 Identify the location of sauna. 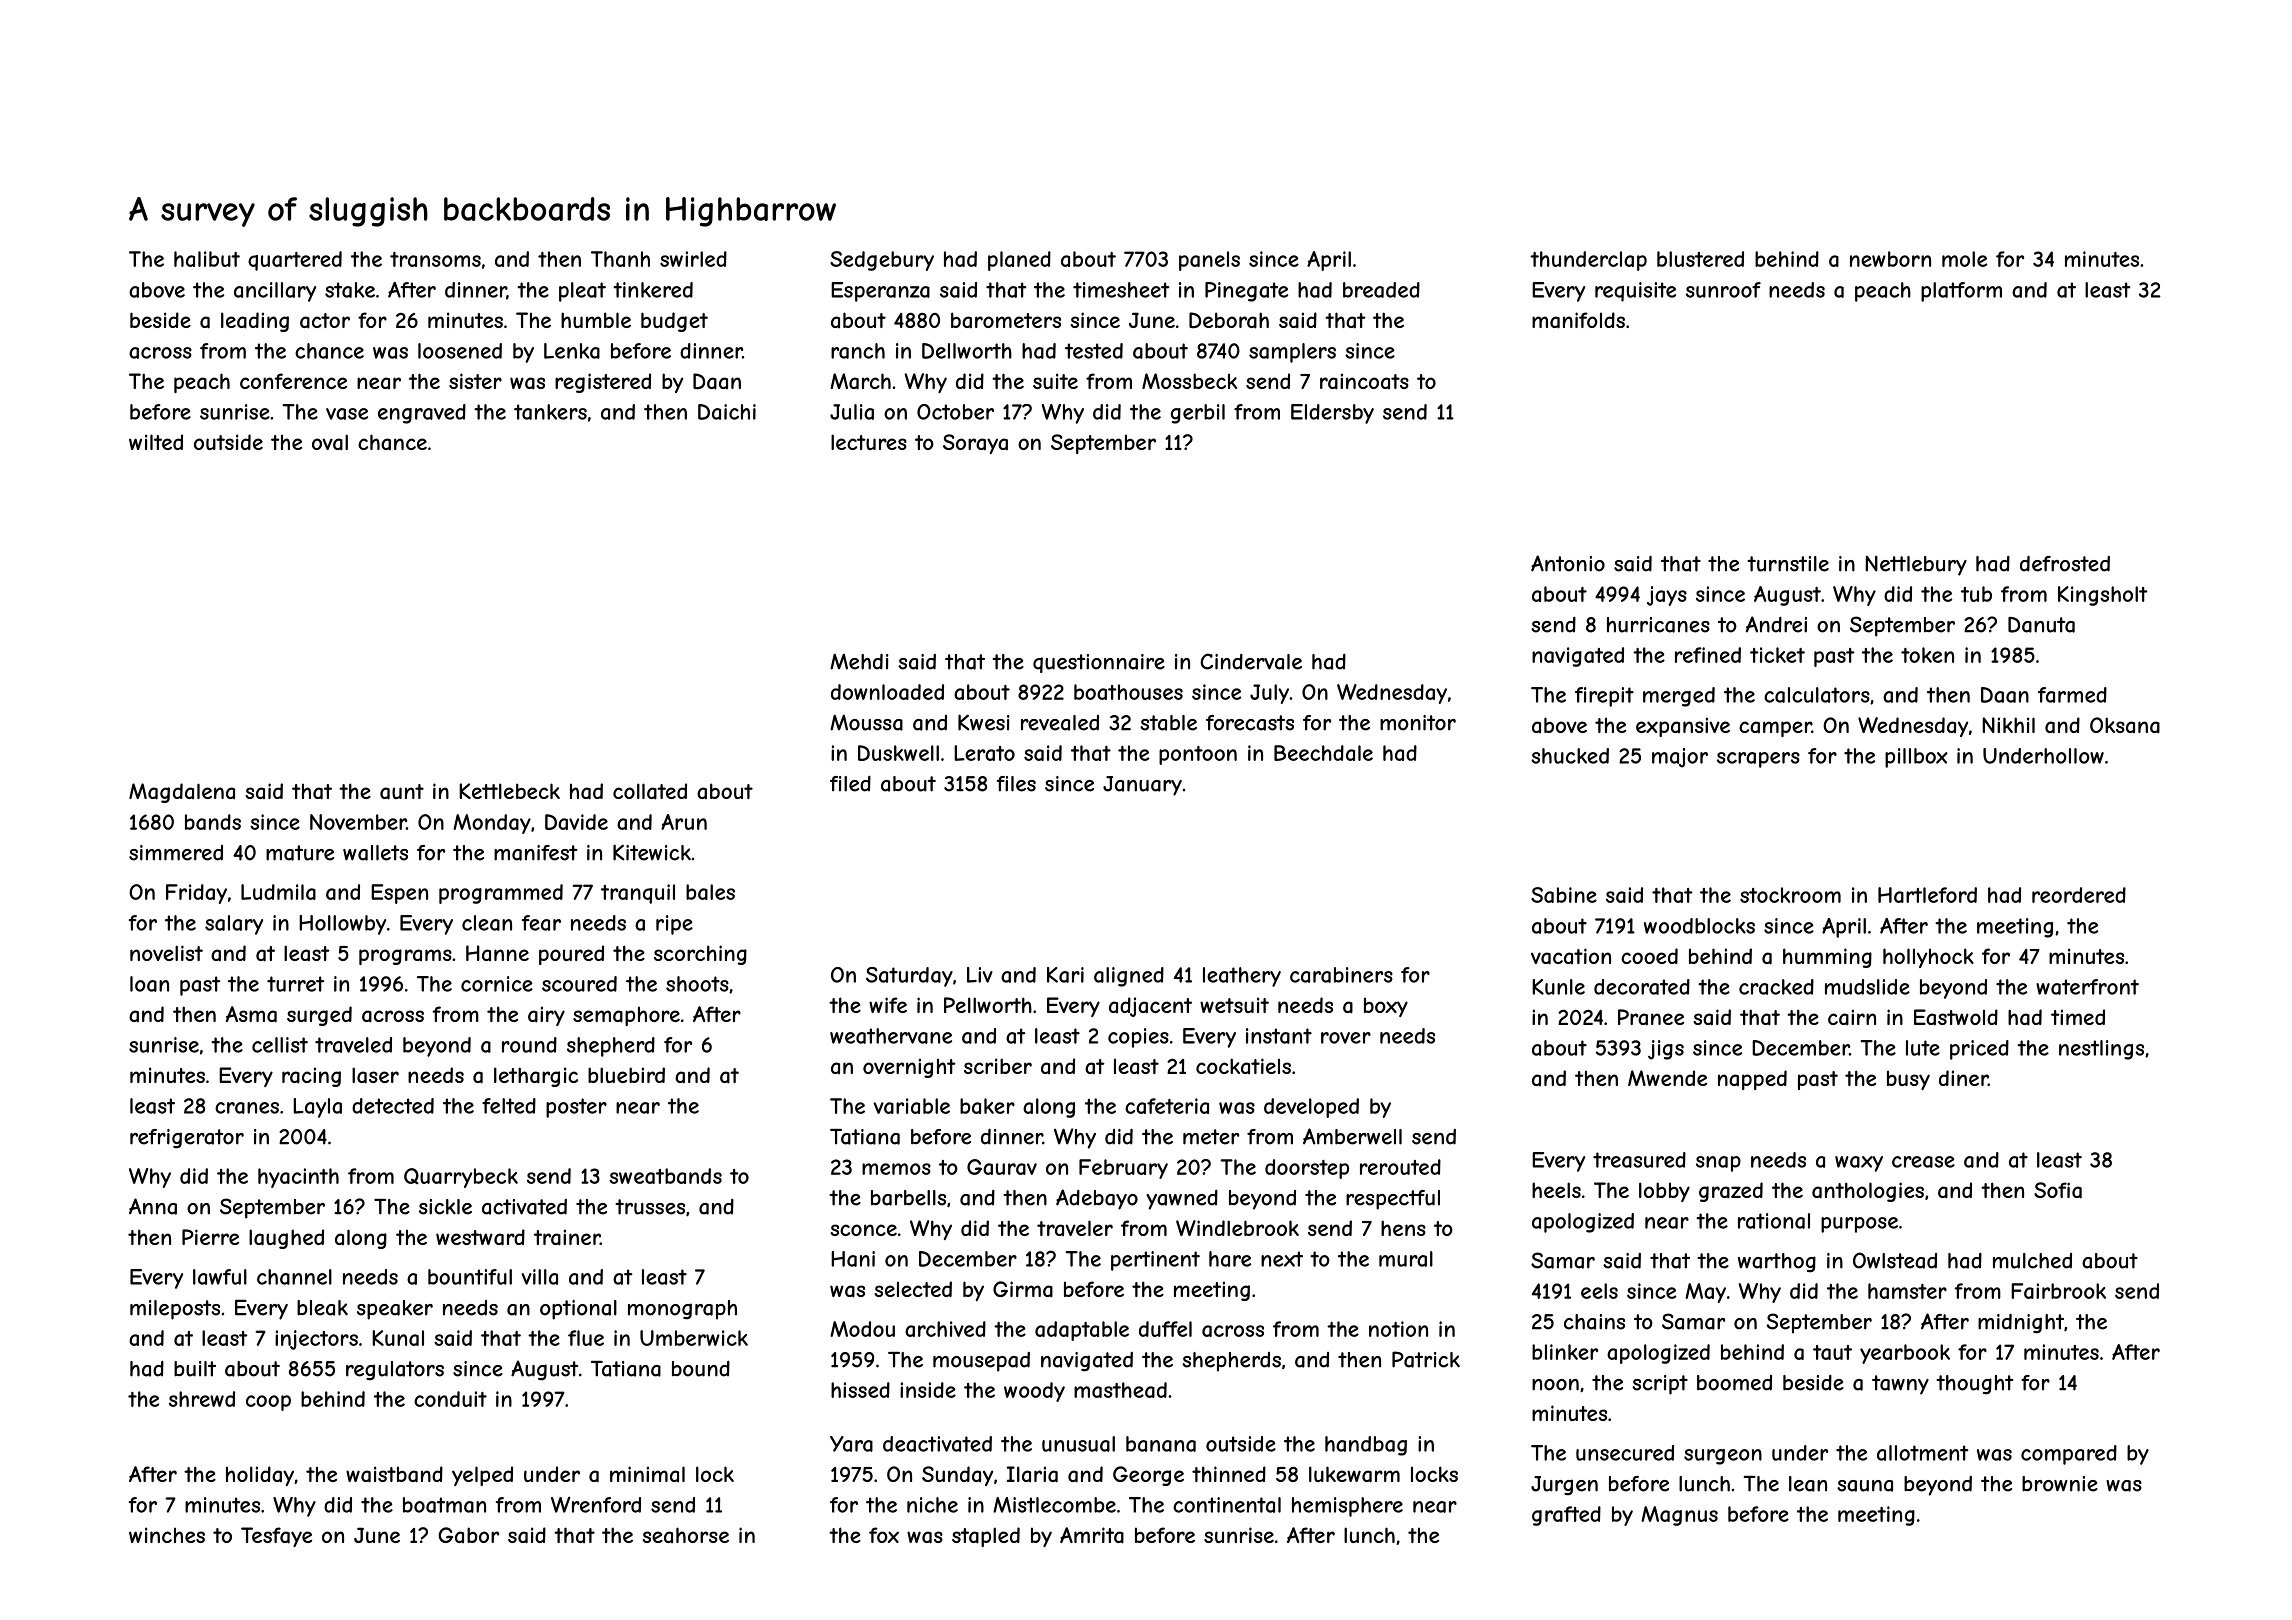
(1865, 1486).
